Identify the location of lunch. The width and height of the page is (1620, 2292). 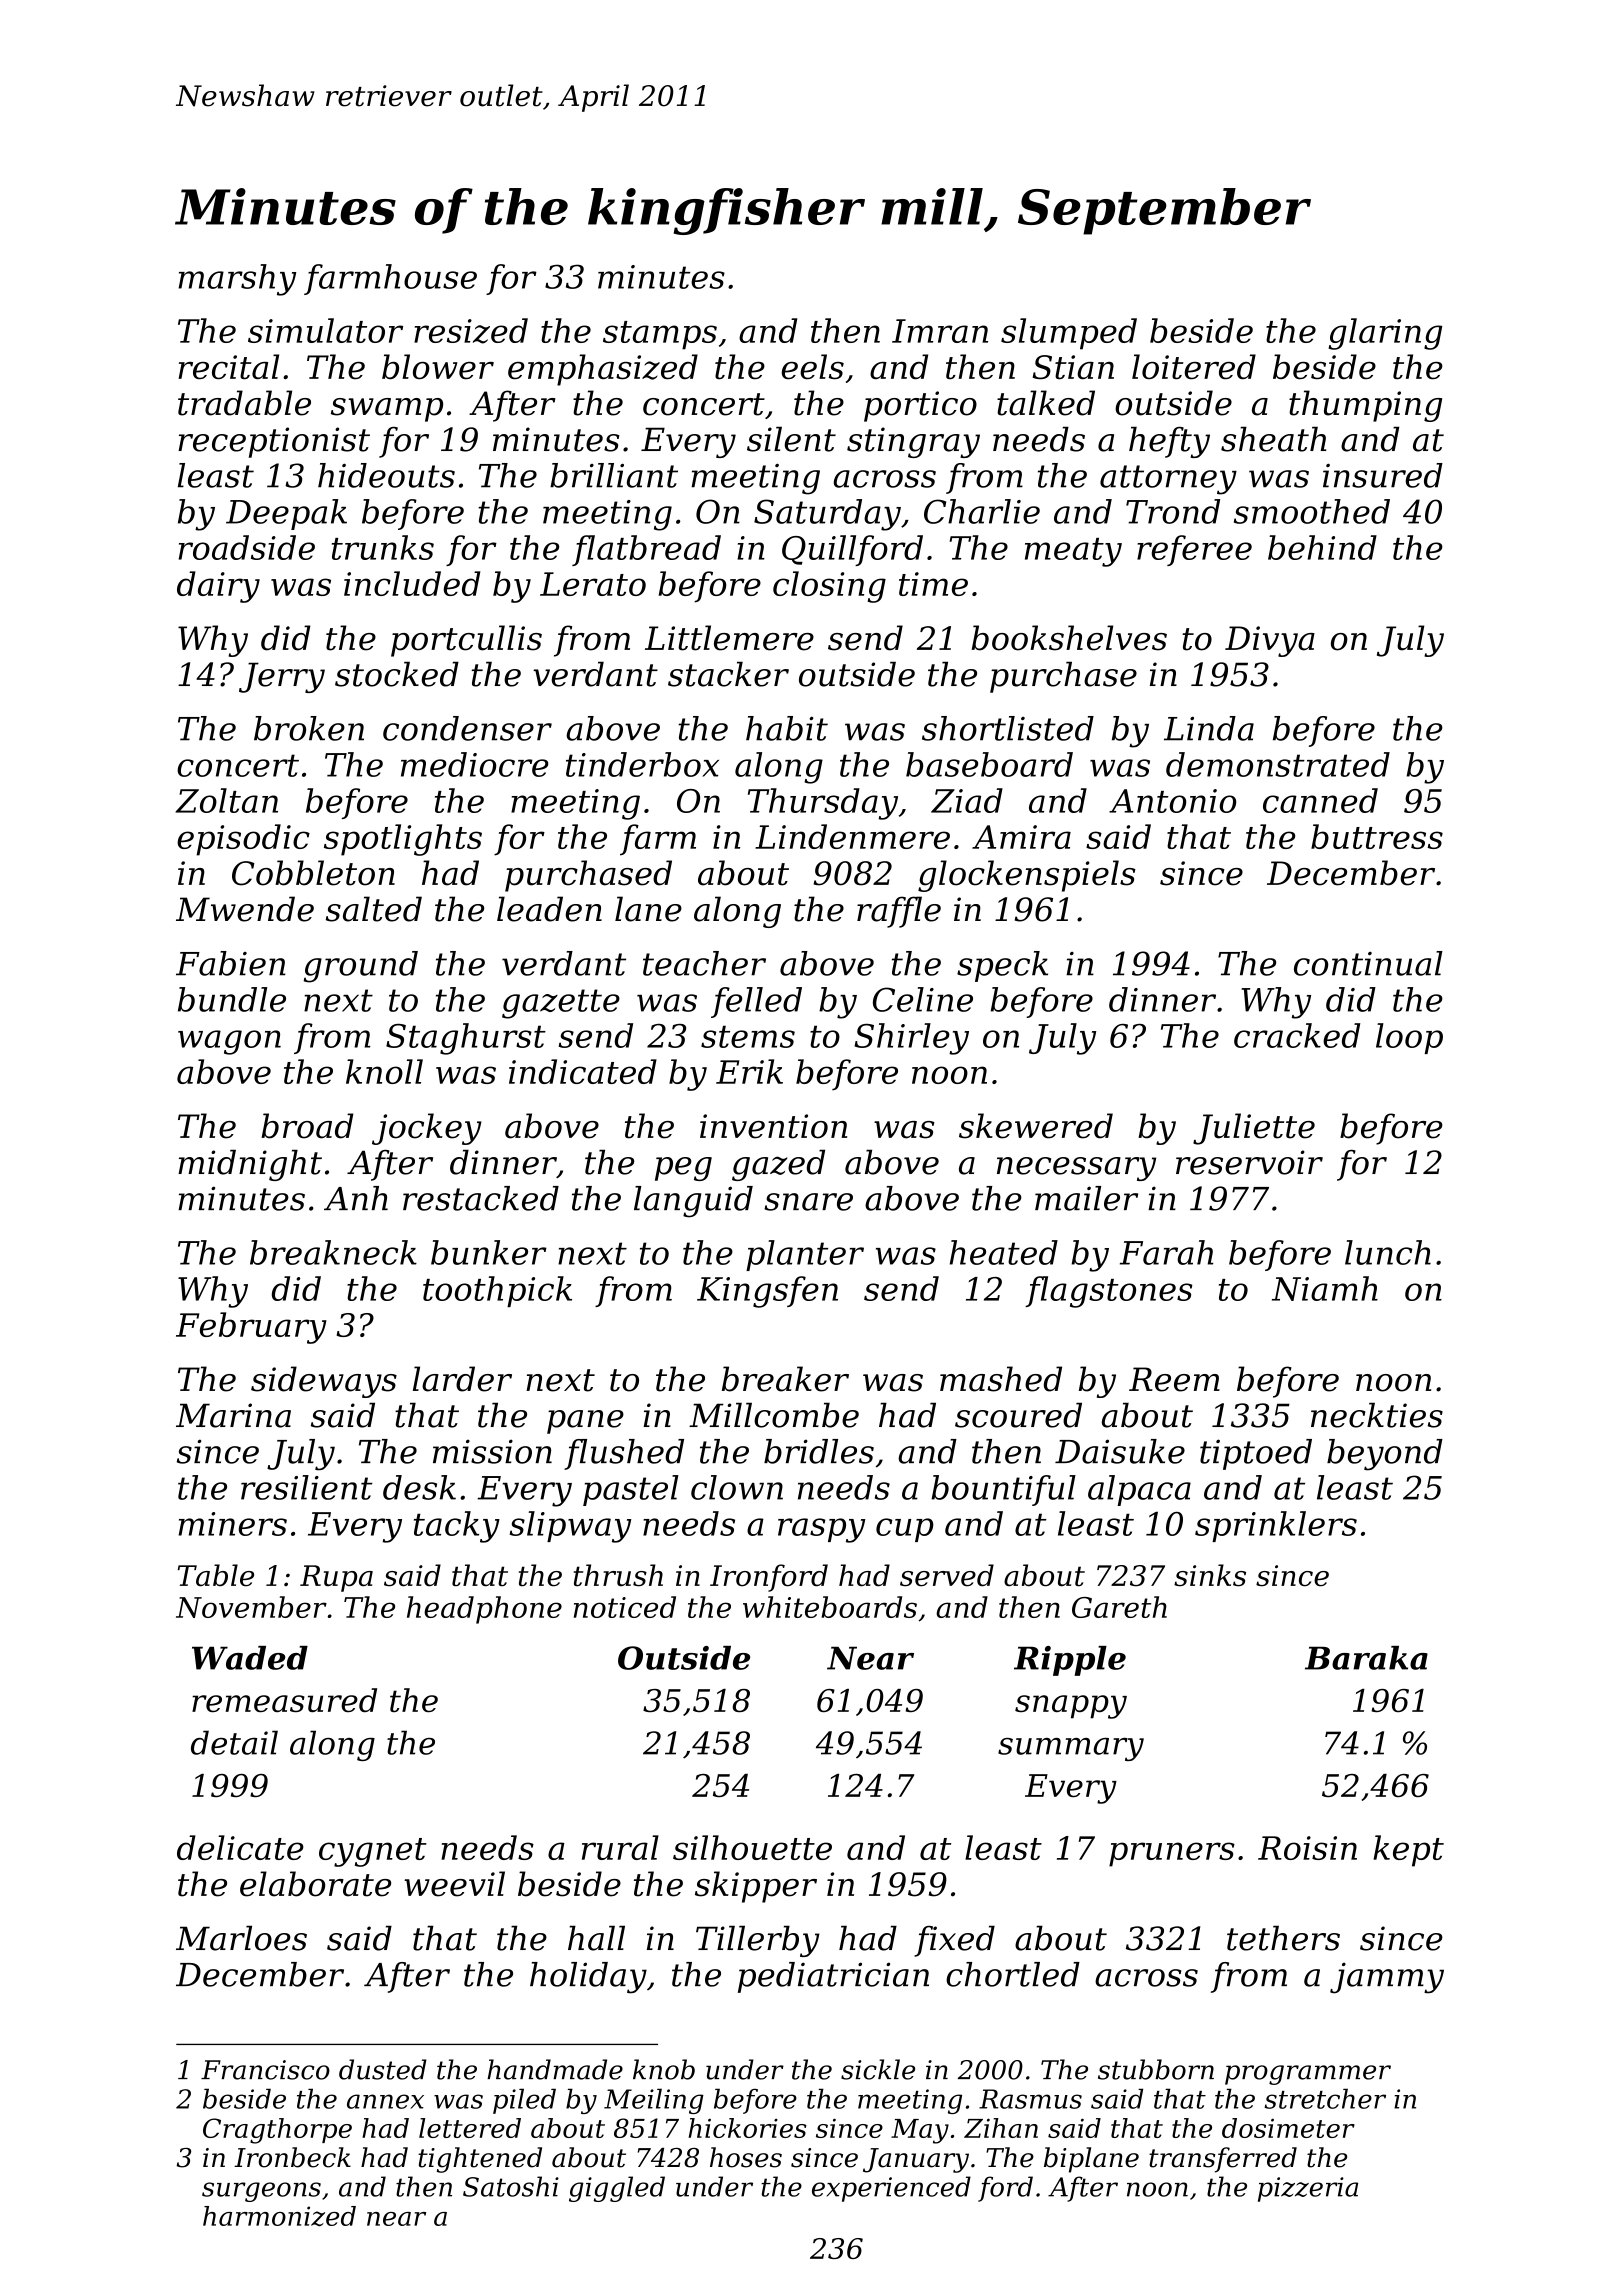
(1388, 1252).
